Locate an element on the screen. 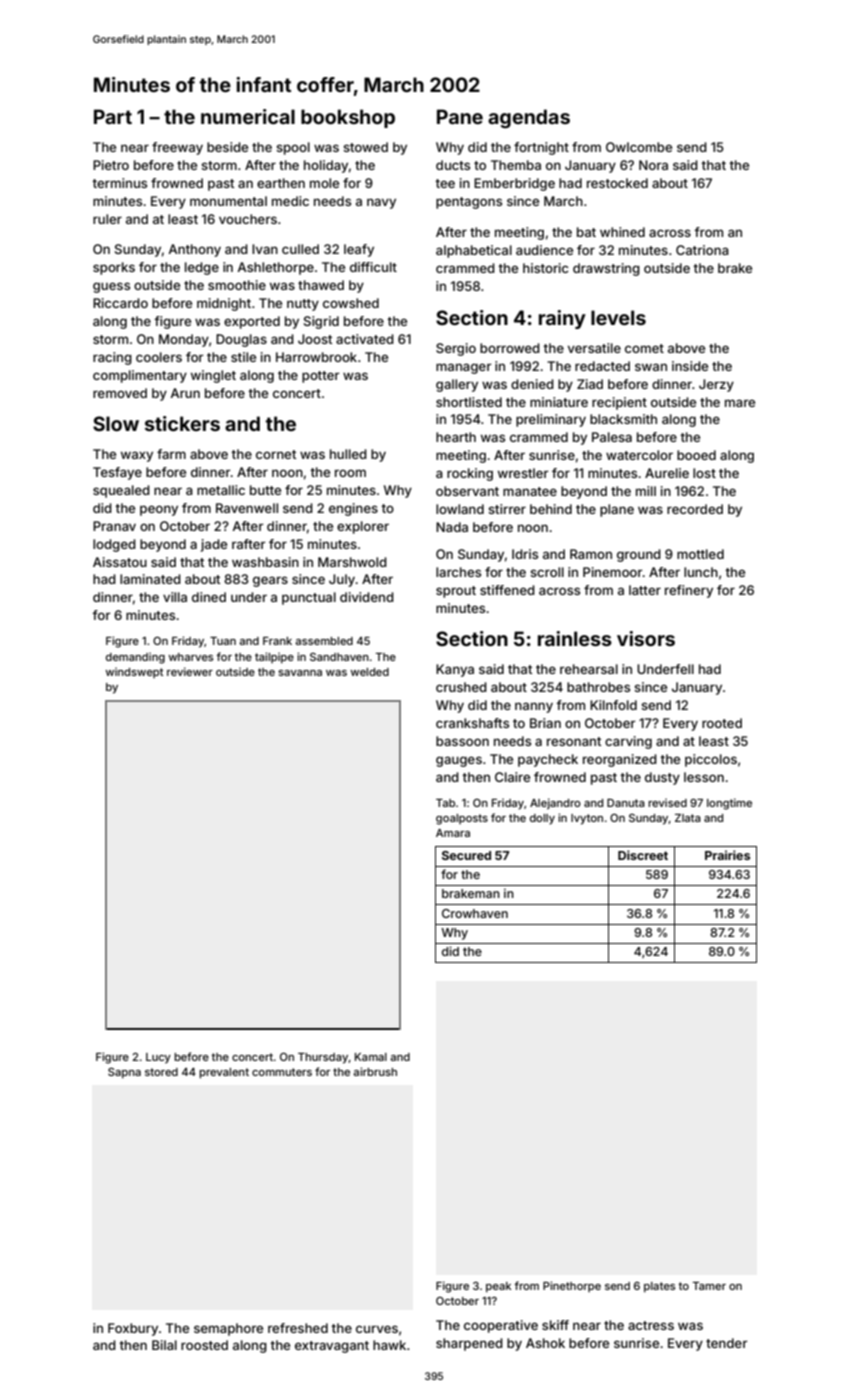 Image resolution: width=849 pixels, height=1400 pixels. Marshwold is located at coordinates (352, 562).
